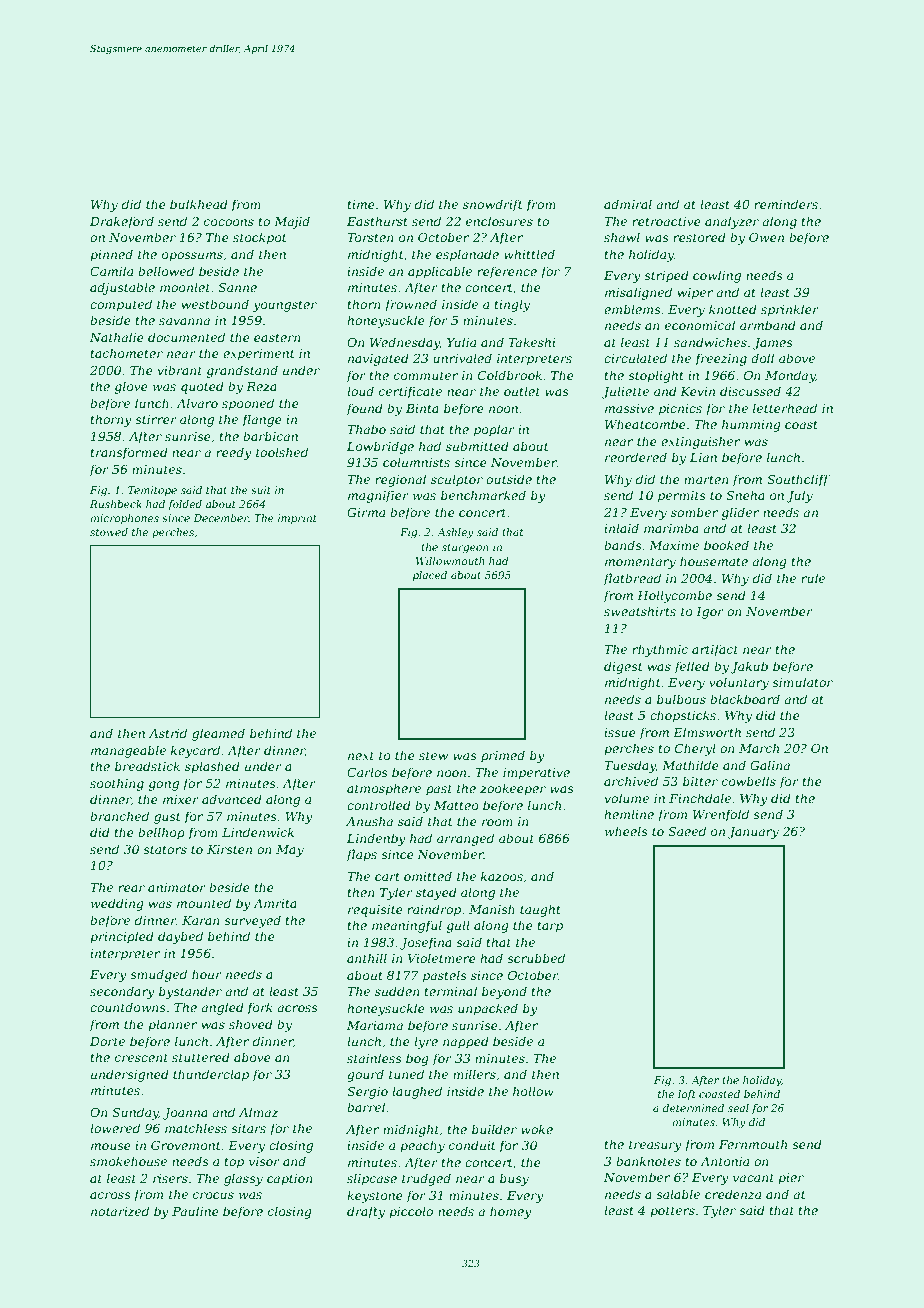 This screenshot has height=1308, width=924. Describe the element at coordinates (120, 1211) in the screenshot. I see `notarized` at that location.
